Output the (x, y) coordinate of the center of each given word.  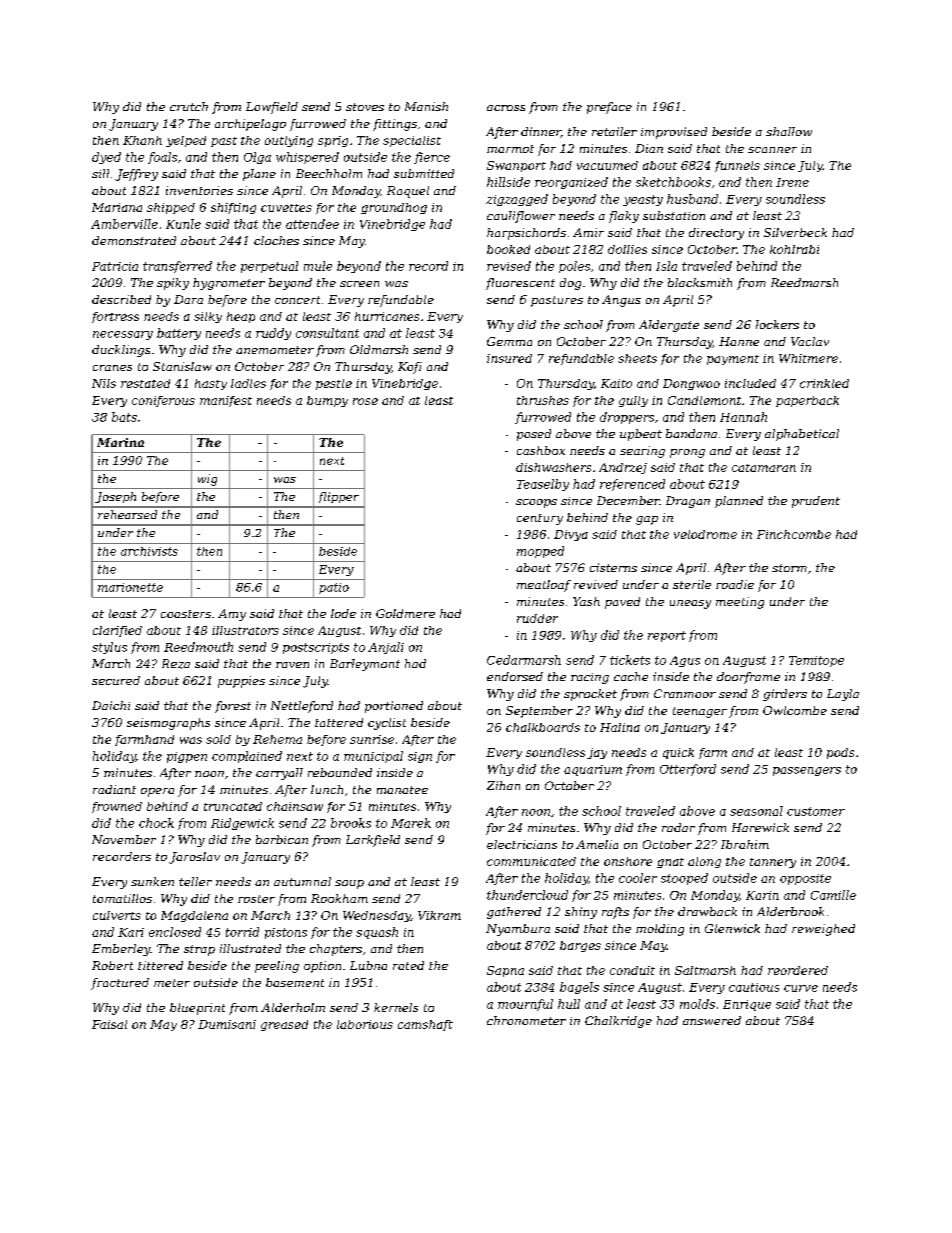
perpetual (269, 267)
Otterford (688, 770)
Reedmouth (198, 647)
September (539, 712)
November (124, 839)
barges (580, 946)
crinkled (824, 383)
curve (801, 988)
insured (509, 358)
